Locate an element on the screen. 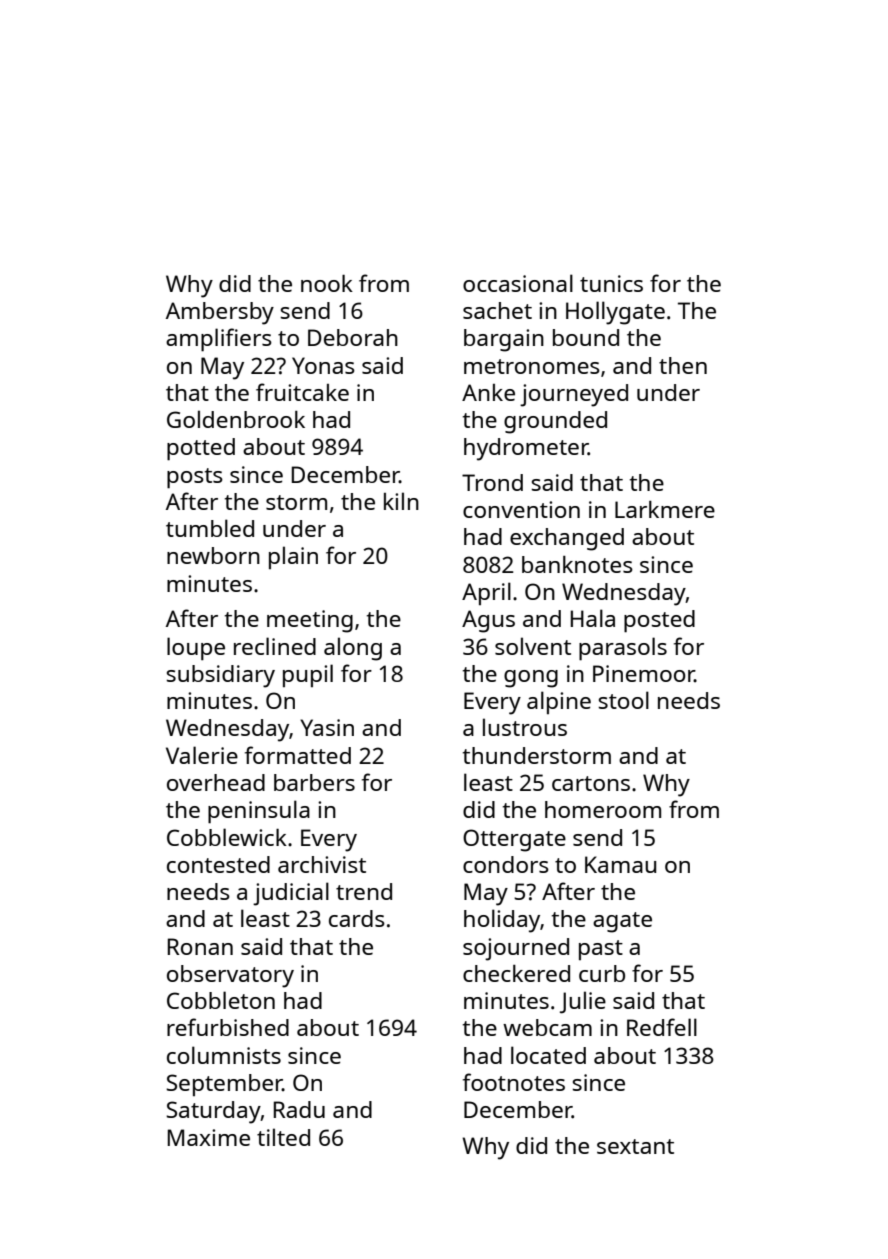 The height and width of the screenshot is (1259, 888). agate is located at coordinates (622, 922).
